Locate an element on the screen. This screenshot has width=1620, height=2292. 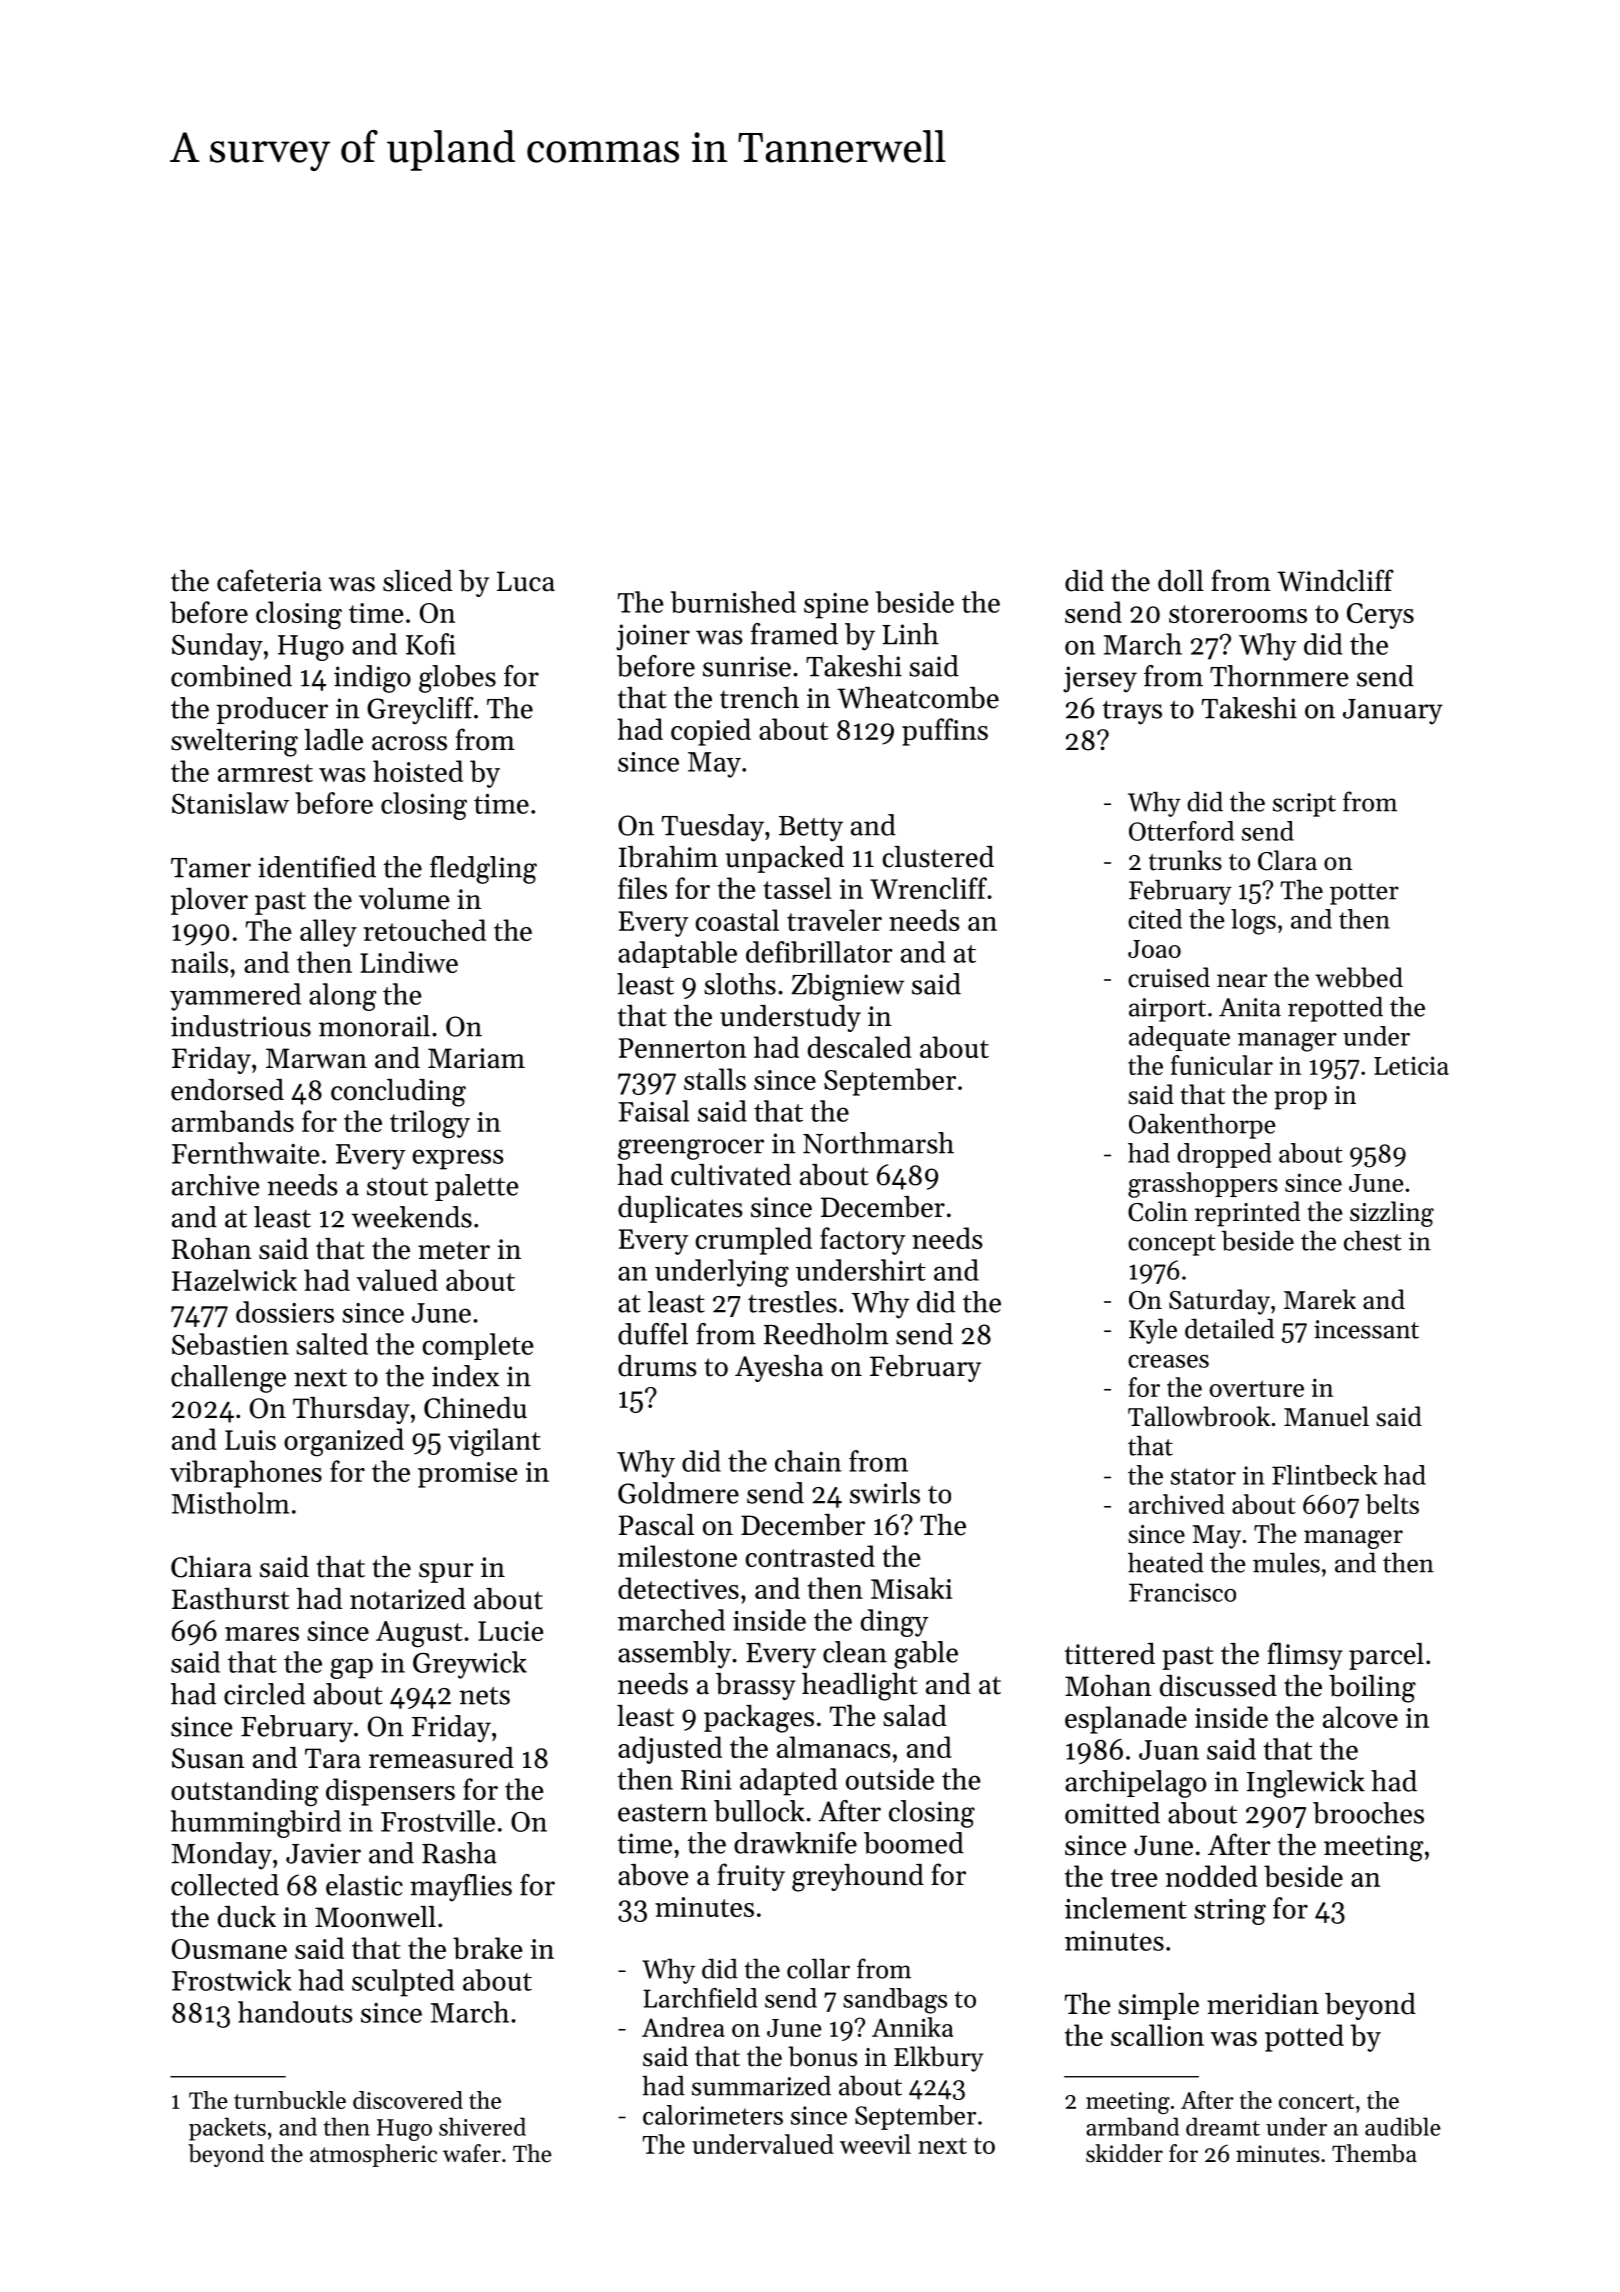
weevil is located at coordinates (875, 2144).
